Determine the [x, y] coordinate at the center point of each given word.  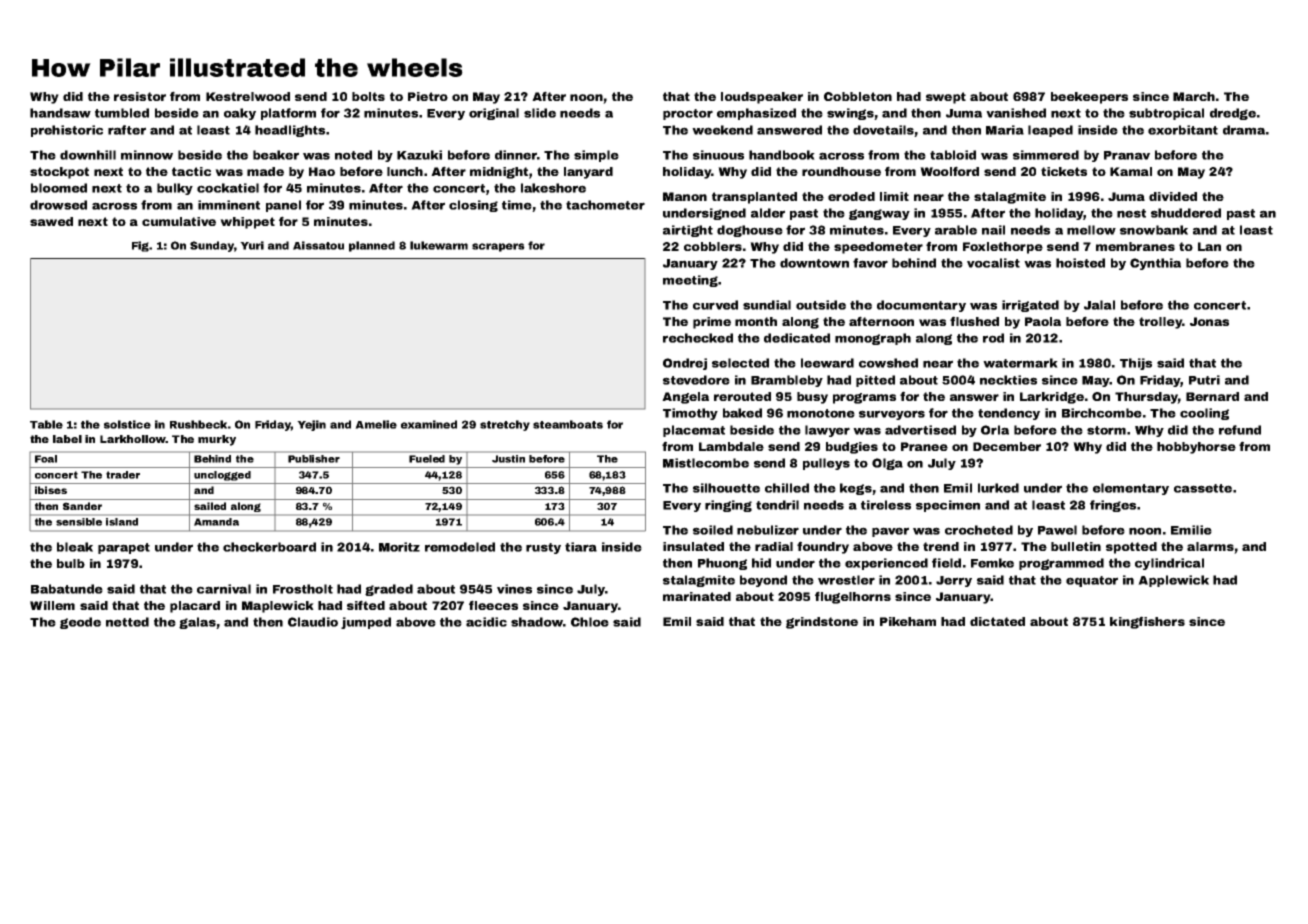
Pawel [1057, 530]
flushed [974, 321]
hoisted [1080, 263]
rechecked [698, 338]
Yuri [252, 245]
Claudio [313, 622]
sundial [767, 305]
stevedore [696, 380]
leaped [1050, 131]
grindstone [822, 623]
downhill [88, 155]
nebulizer [768, 530]
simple [596, 156]
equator [1092, 581]
